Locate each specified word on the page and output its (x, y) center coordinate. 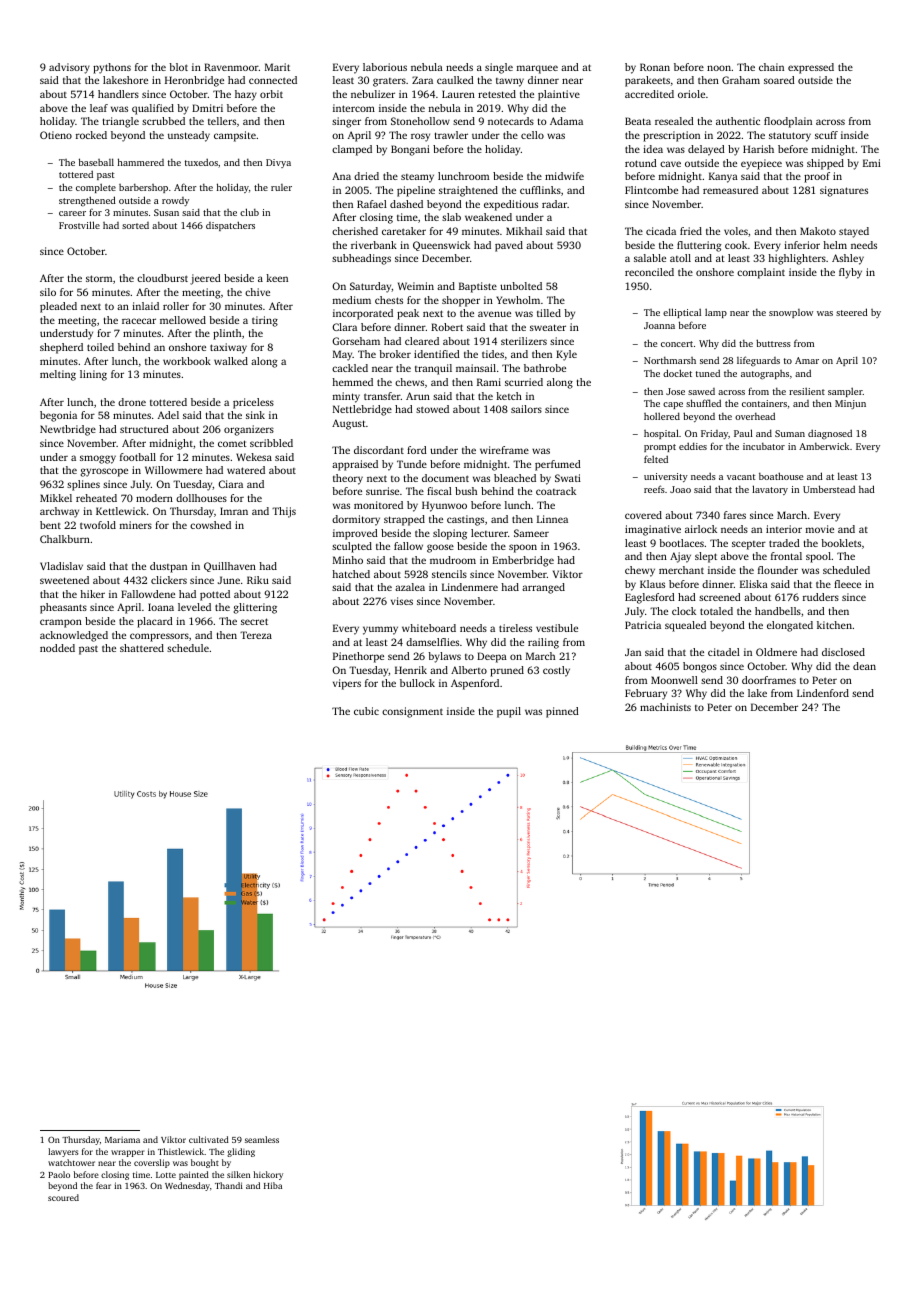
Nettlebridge (362, 410)
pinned (562, 712)
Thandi (229, 1185)
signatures (844, 191)
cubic (366, 711)
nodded (57, 648)
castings (465, 520)
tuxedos (201, 162)
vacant (741, 477)
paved (509, 246)
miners (136, 525)
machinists (665, 707)
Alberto (469, 670)
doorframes (769, 680)
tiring (265, 321)
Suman (790, 433)
